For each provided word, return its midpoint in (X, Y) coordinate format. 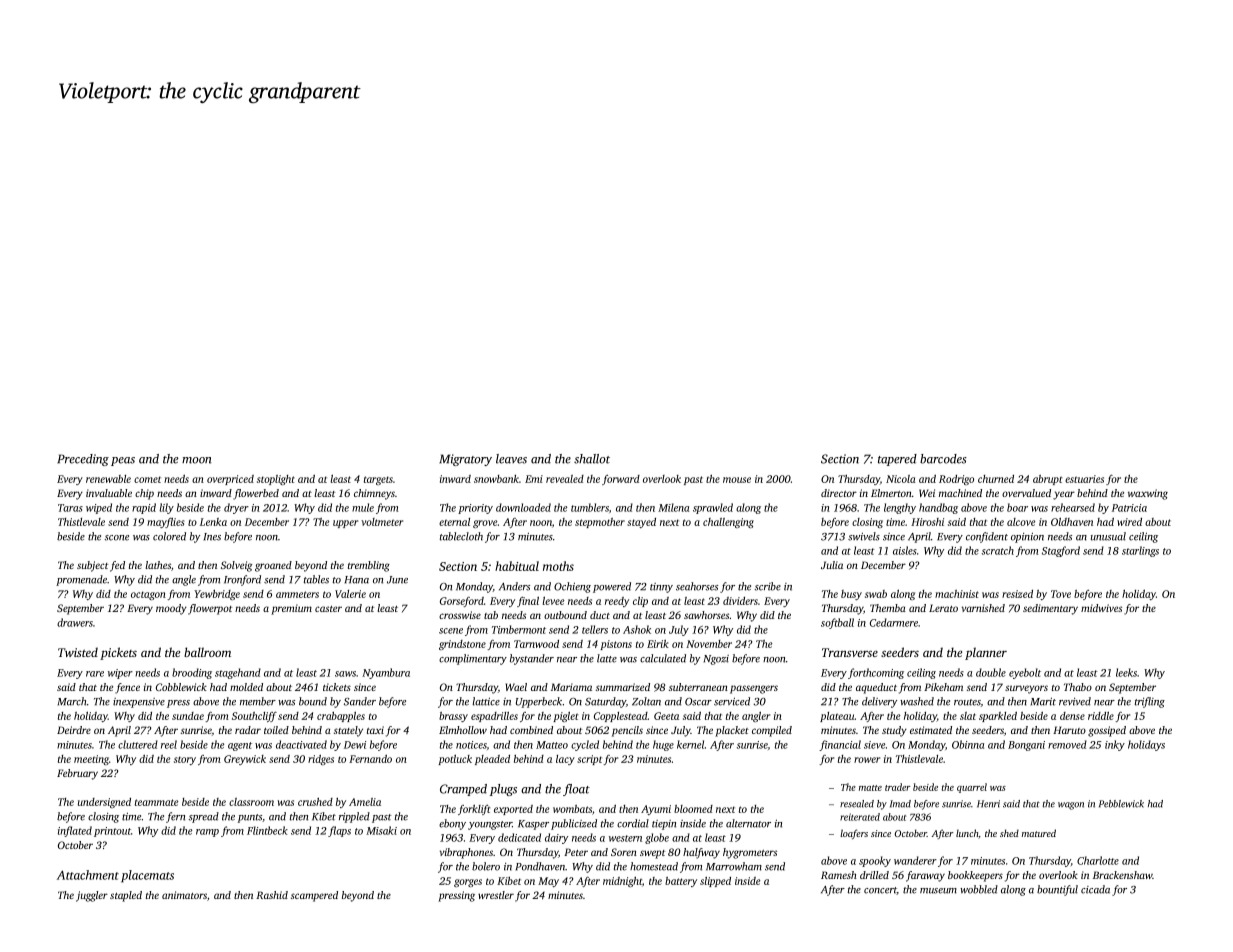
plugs (503, 790)
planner (986, 653)
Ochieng (572, 587)
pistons (616, 645)
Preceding (83, 460)
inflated (75, 831)
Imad (900, 804)
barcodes (943, 459)
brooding (192, 673)
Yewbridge (217, 595)
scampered (314, 896)
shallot (592, 459)
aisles (905, 550)
